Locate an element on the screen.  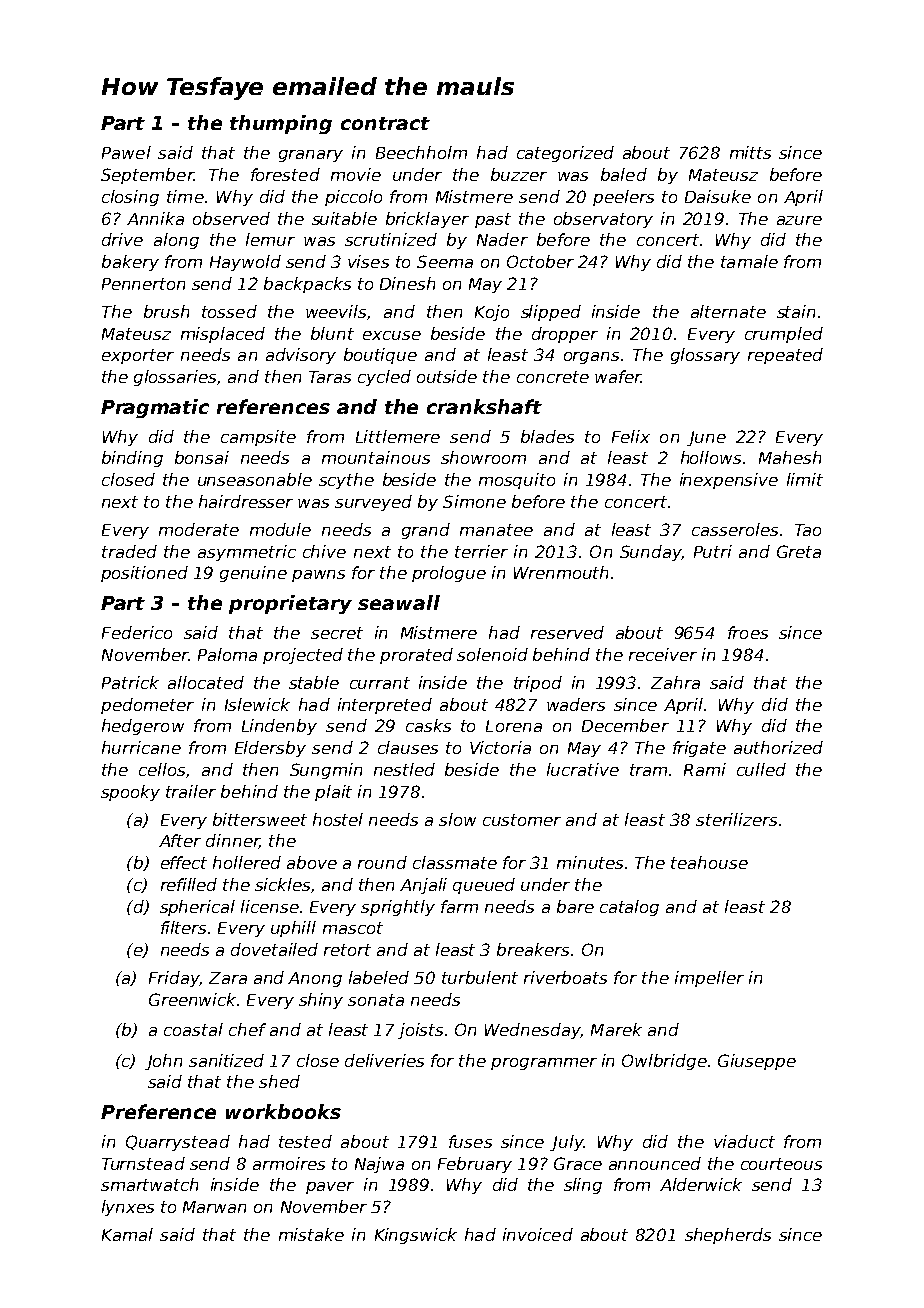
courteous is located at coordinates (781, 1164).
